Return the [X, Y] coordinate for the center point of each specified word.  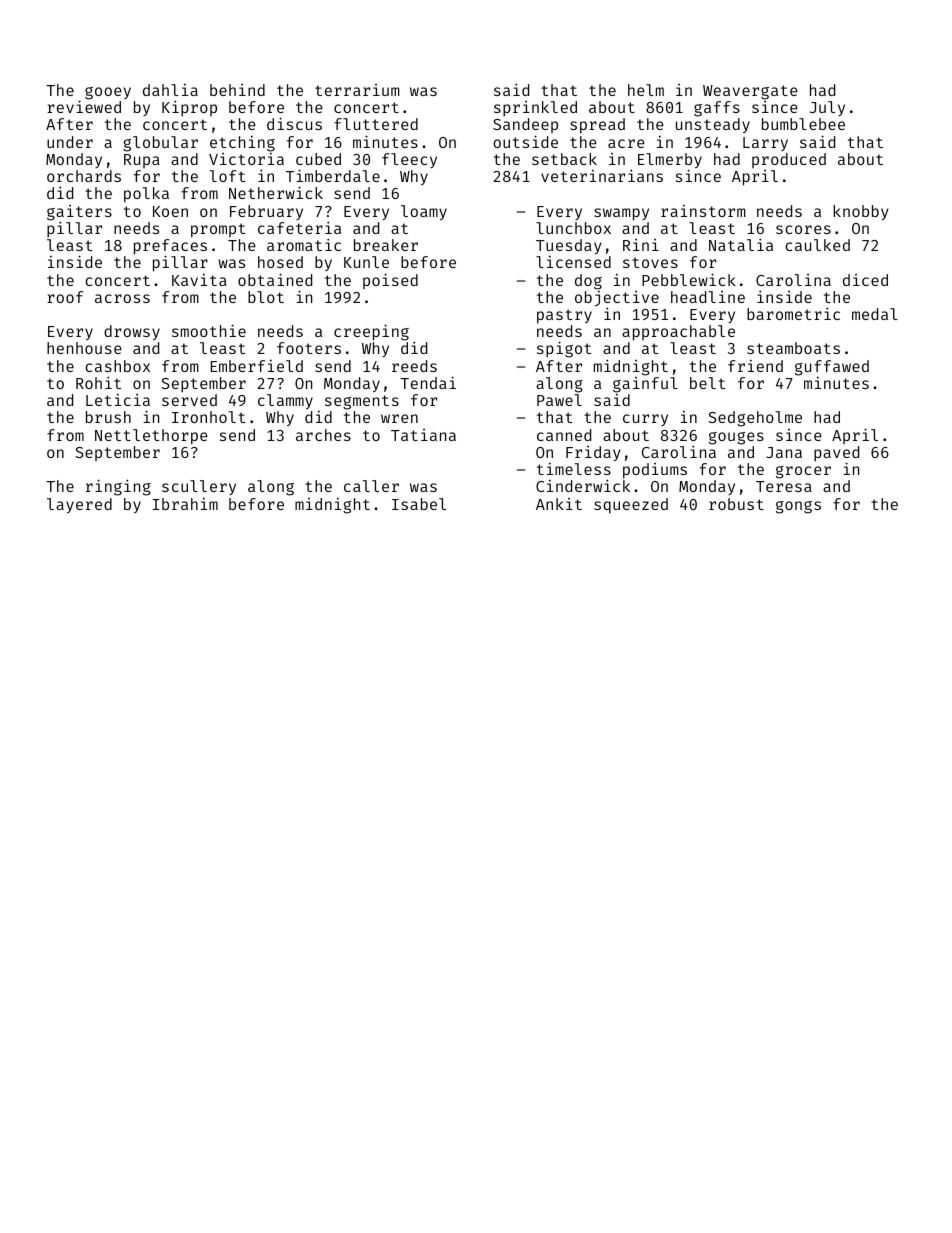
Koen [170, 211]
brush [108, 417]
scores [803, 229]
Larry [765, 144]
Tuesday [569, 246]
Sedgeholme [755, 419]
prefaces [170, 247]
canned [564, 435]
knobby [861, 212]
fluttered [376, 124]
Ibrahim [185, 504]
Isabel [419, 504]
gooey [108, 93]
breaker [386, 245]
